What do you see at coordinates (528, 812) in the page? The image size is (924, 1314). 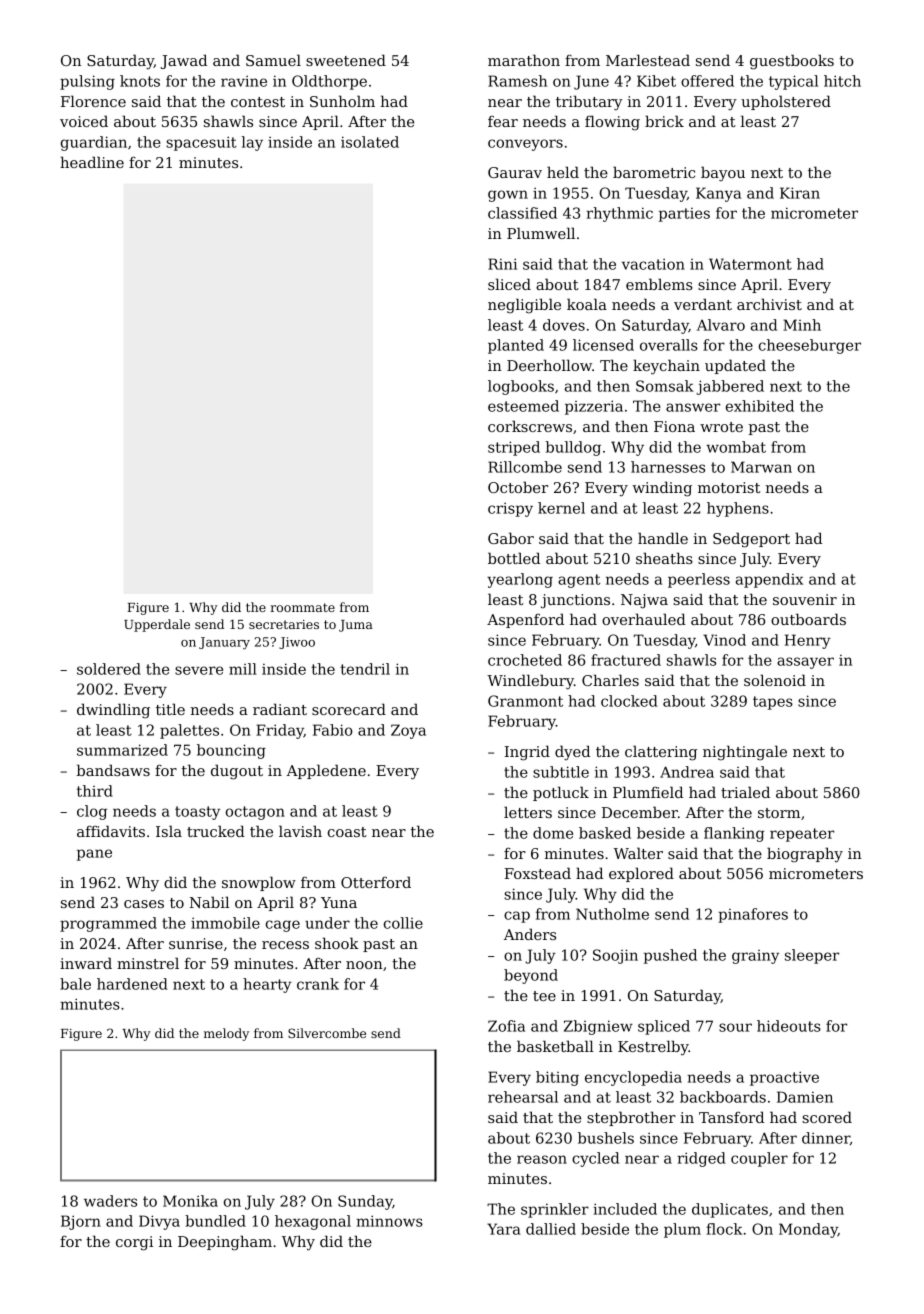 I see `letters` at bounding box center [528, 812].
